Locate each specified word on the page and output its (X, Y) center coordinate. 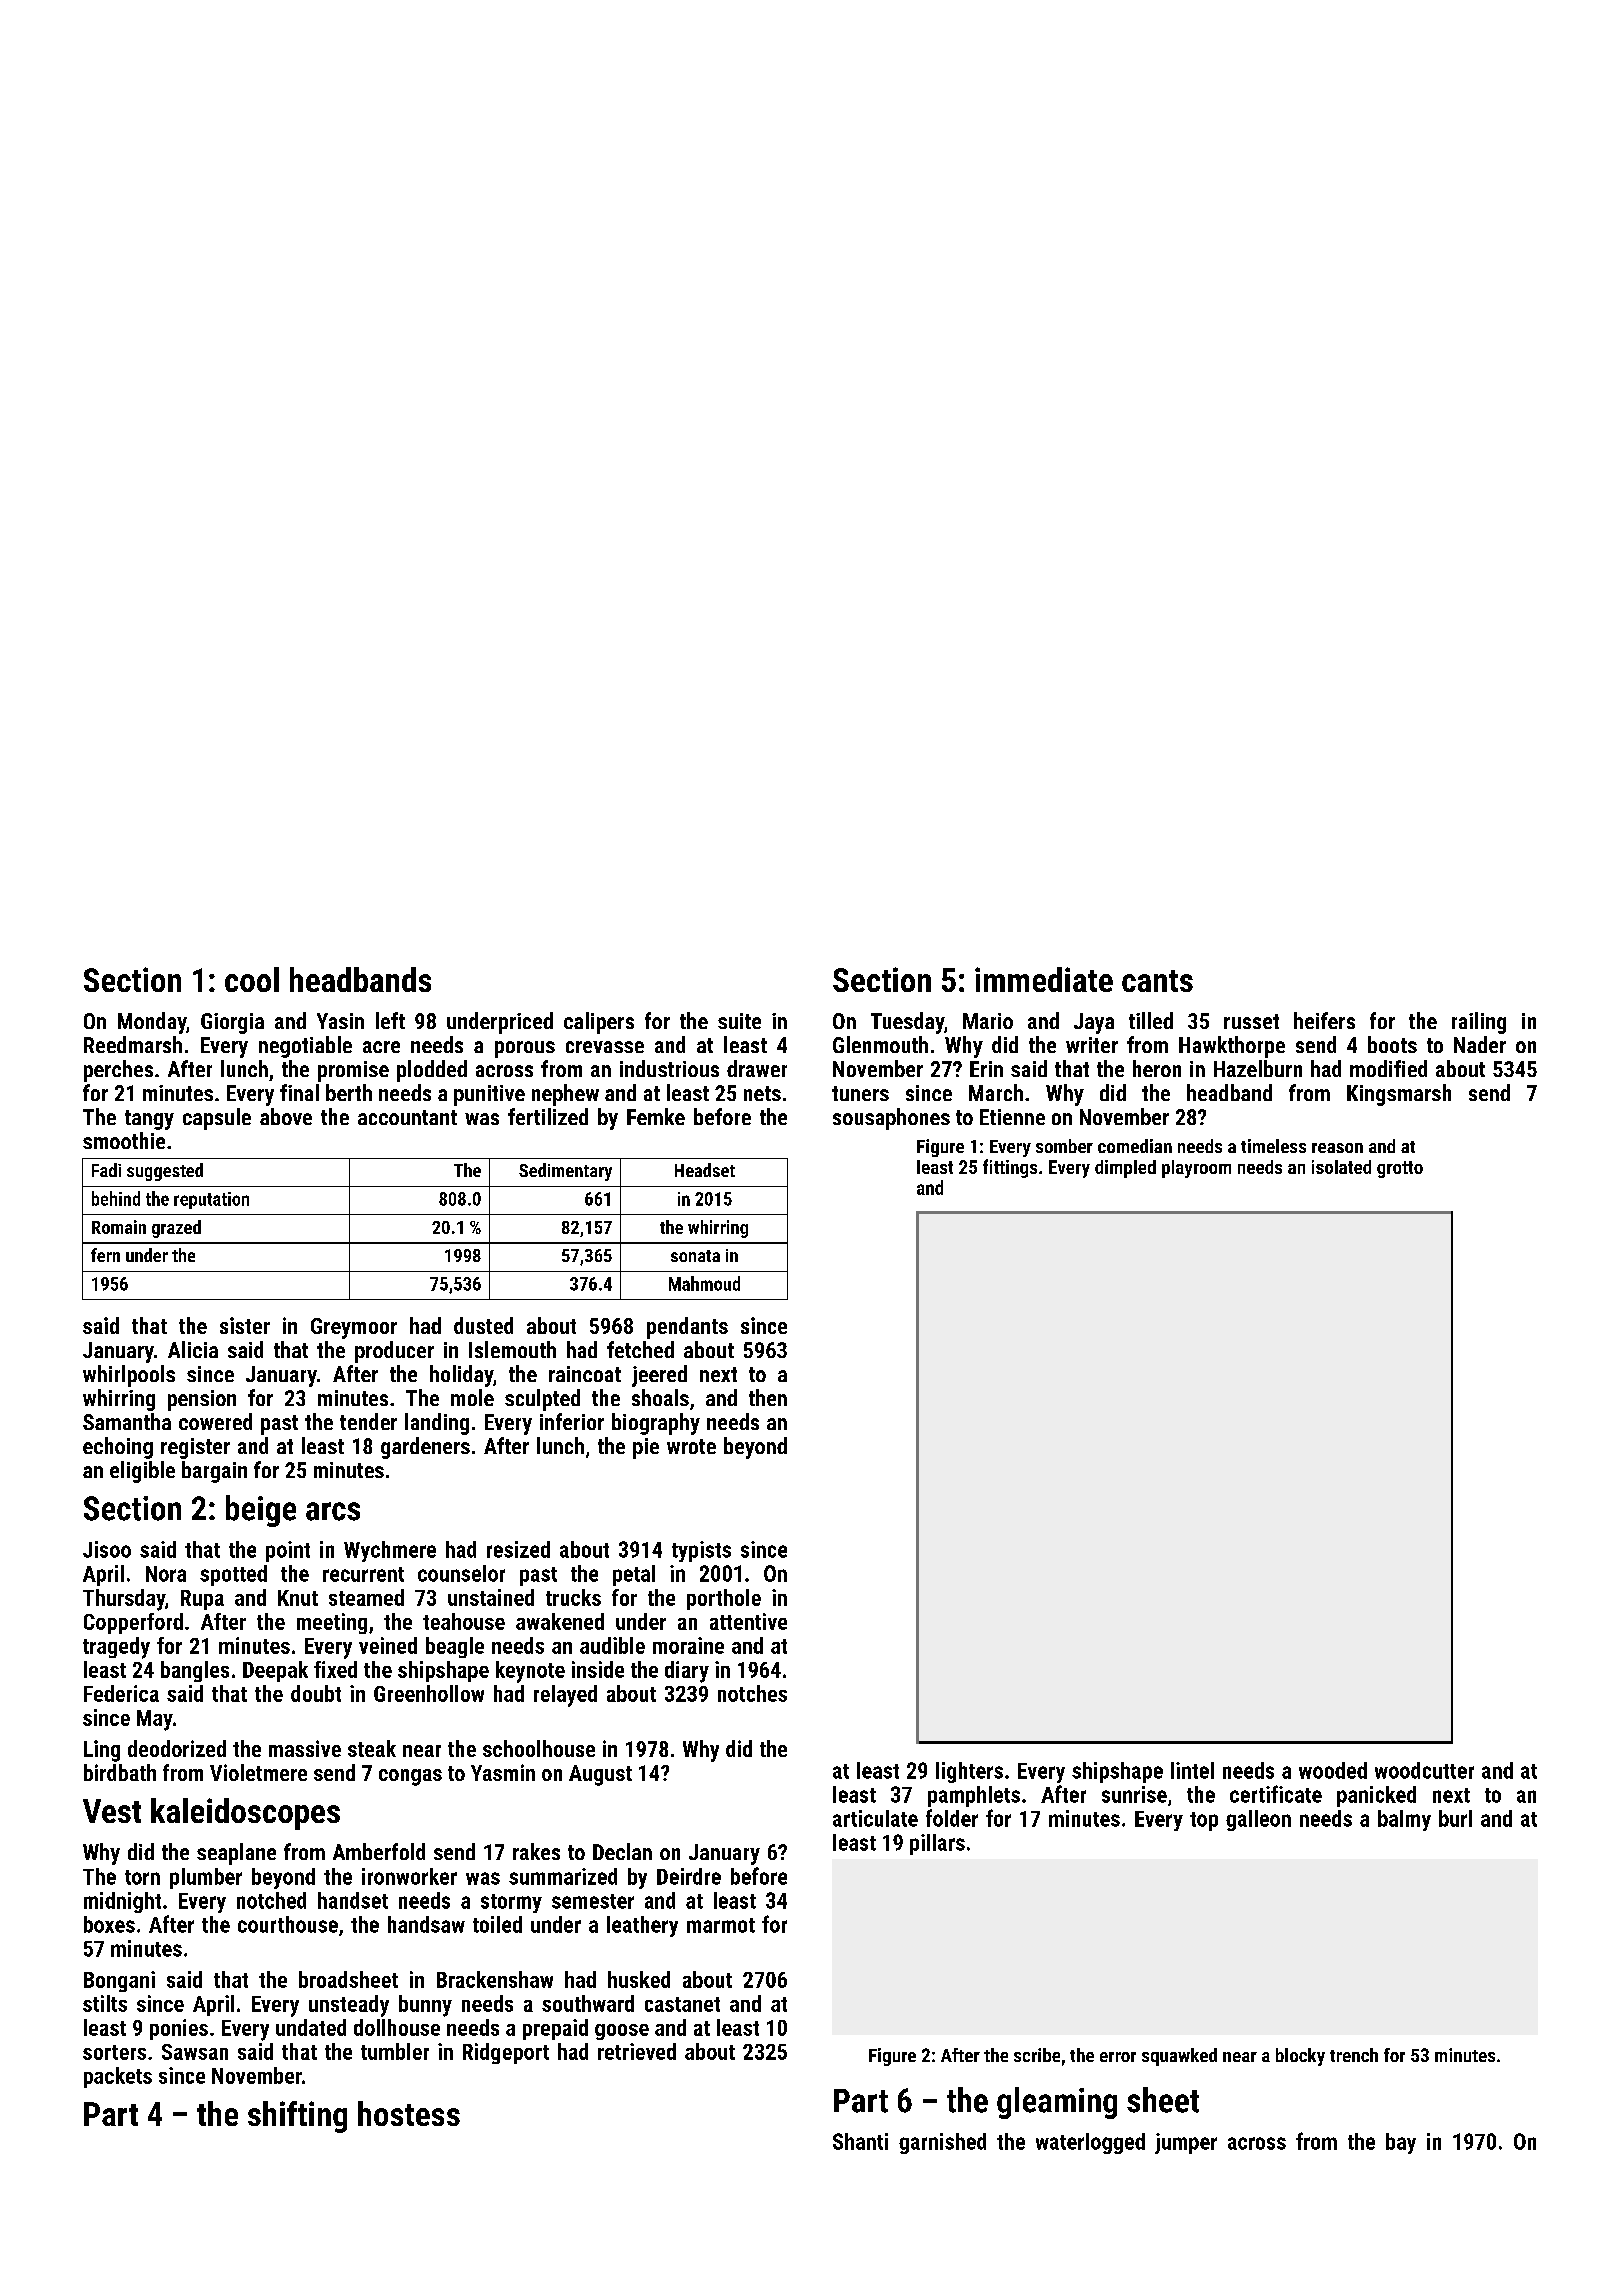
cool (252, 979)
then (768, 1397)
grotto (1400, 1169)
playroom (1196, 1169)
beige (261, 1511)
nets (762, 1093)
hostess (409, 2113)
